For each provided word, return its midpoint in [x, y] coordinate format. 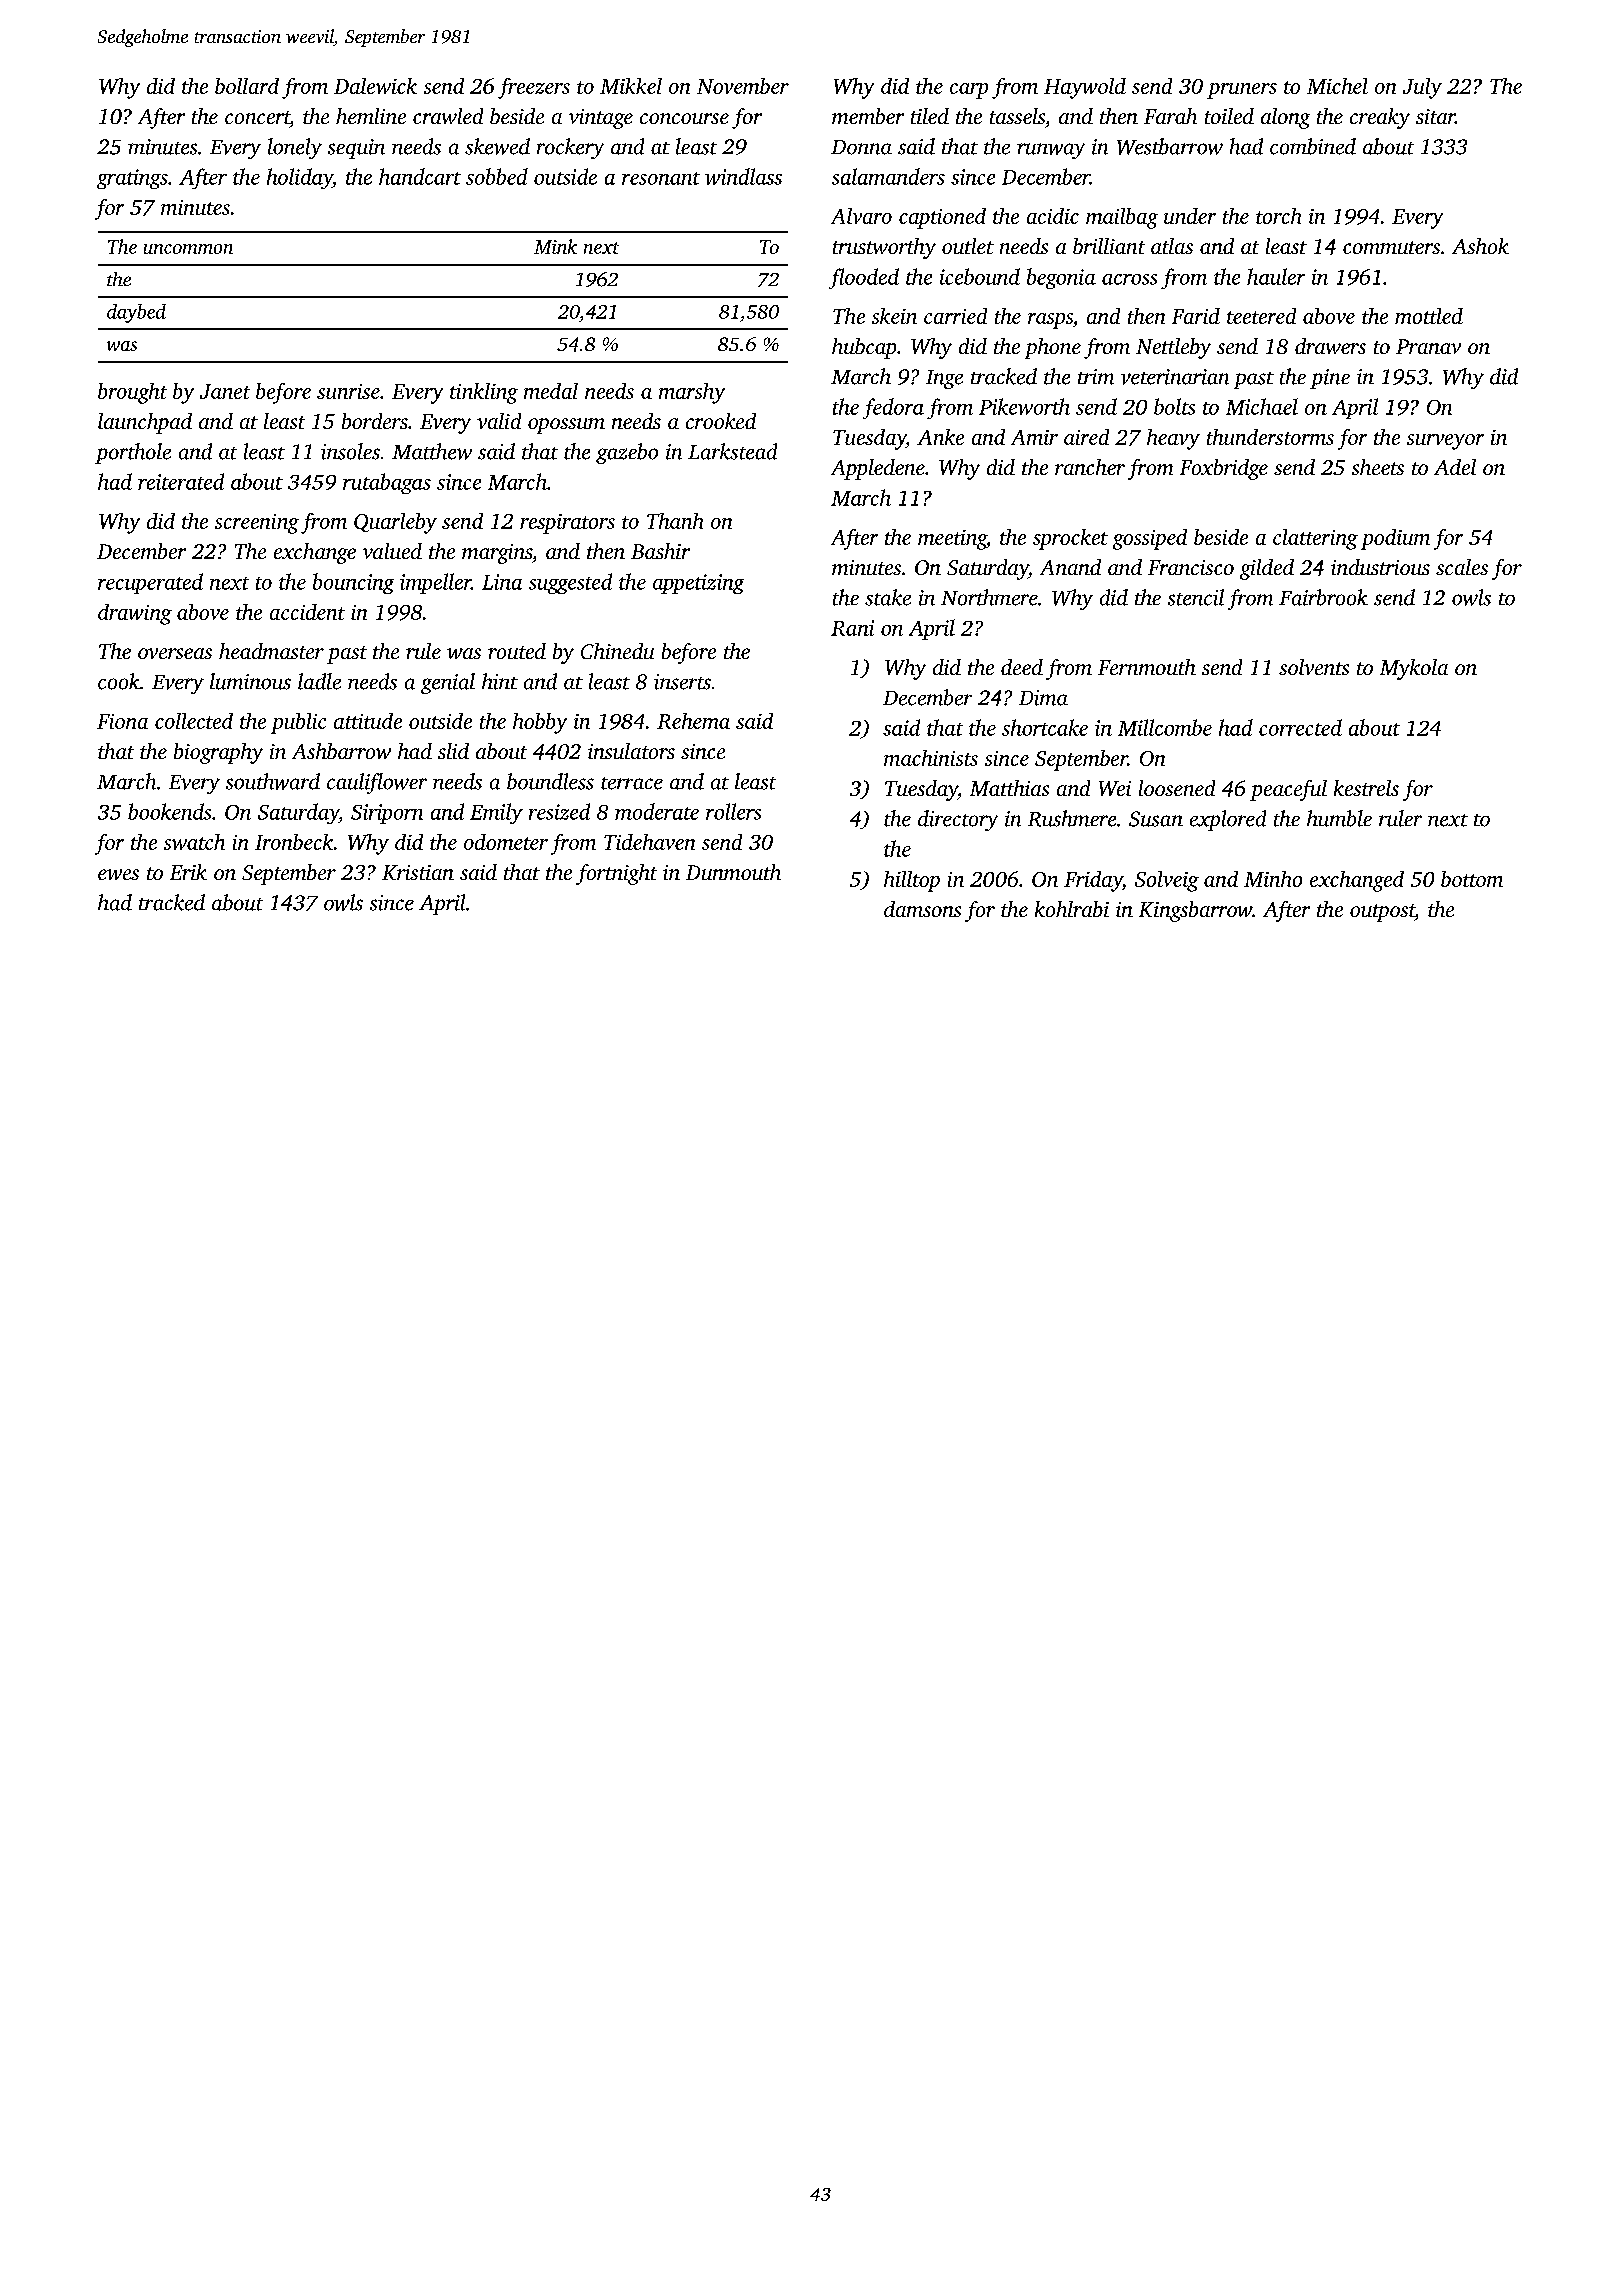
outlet [968, 246]
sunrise [348, 391]
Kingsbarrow [1195, 911]
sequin [356, 149]
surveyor [1445, 442]
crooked [721, 421]
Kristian [418, 872]
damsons [922, 909]
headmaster [271, 651]
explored [1228, 820]
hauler [1276, 276]
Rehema [693, 721]
